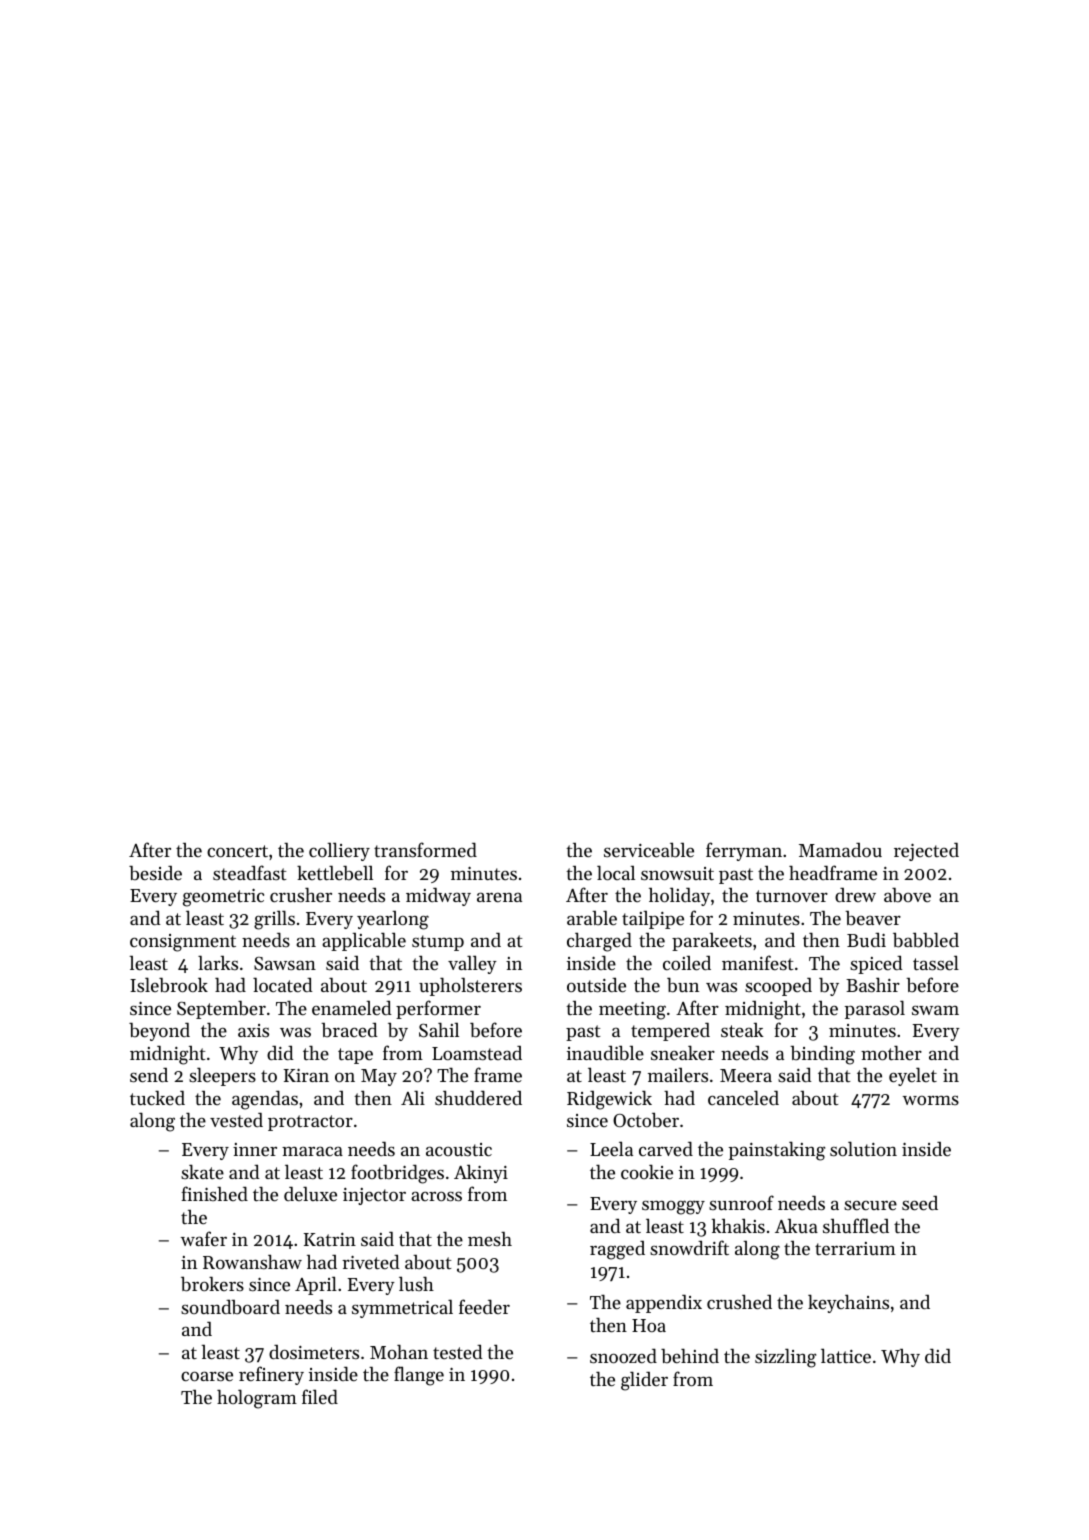 The height and width of the screenshot is (1540, 1089). I want to click on solution, so click(863, 1148).
